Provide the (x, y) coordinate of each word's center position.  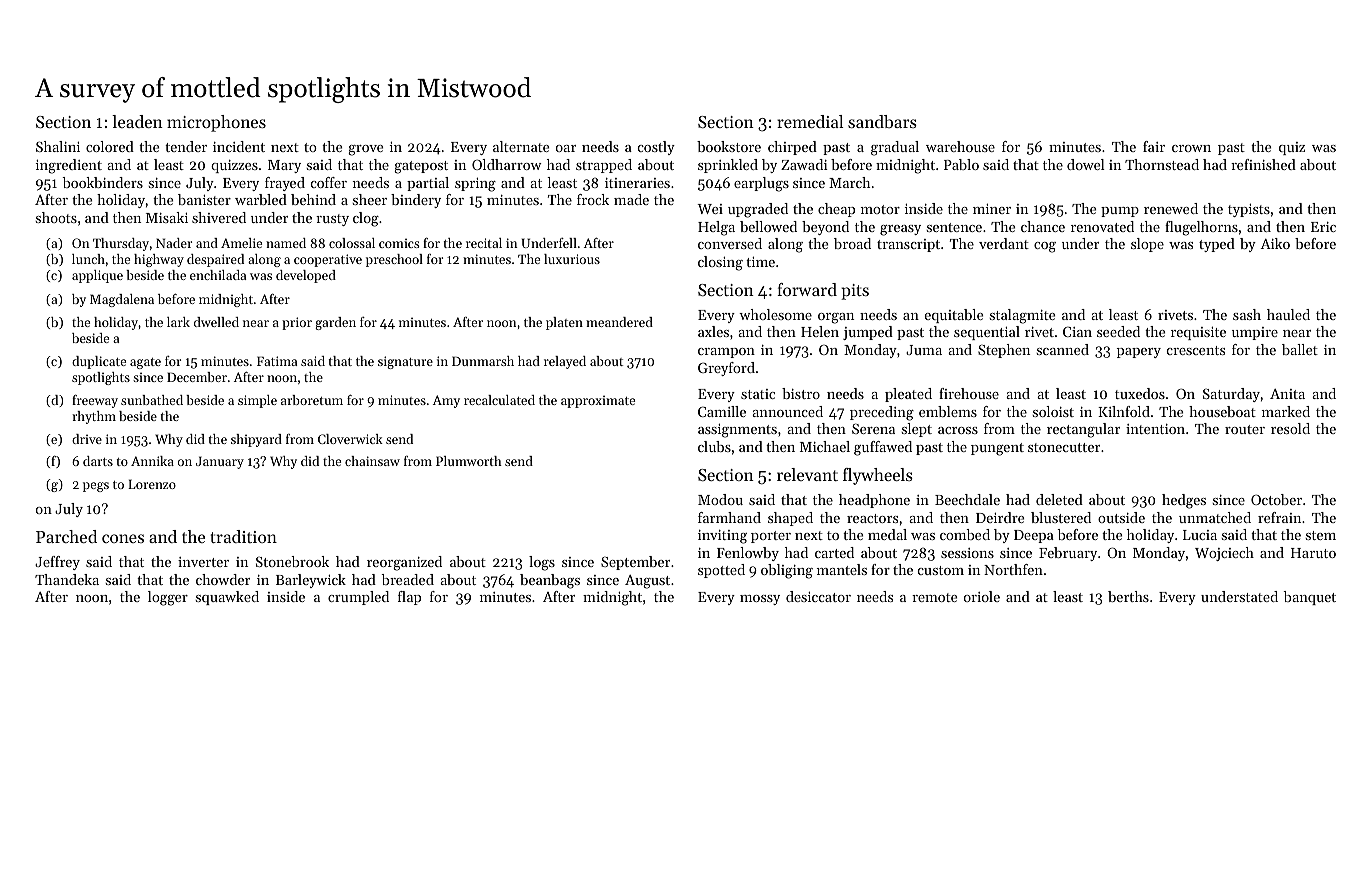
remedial (810, 121)
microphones (216, 123)
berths (1128, 596)
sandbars (882, 121)
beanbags (550, 581)
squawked (227, 598)
